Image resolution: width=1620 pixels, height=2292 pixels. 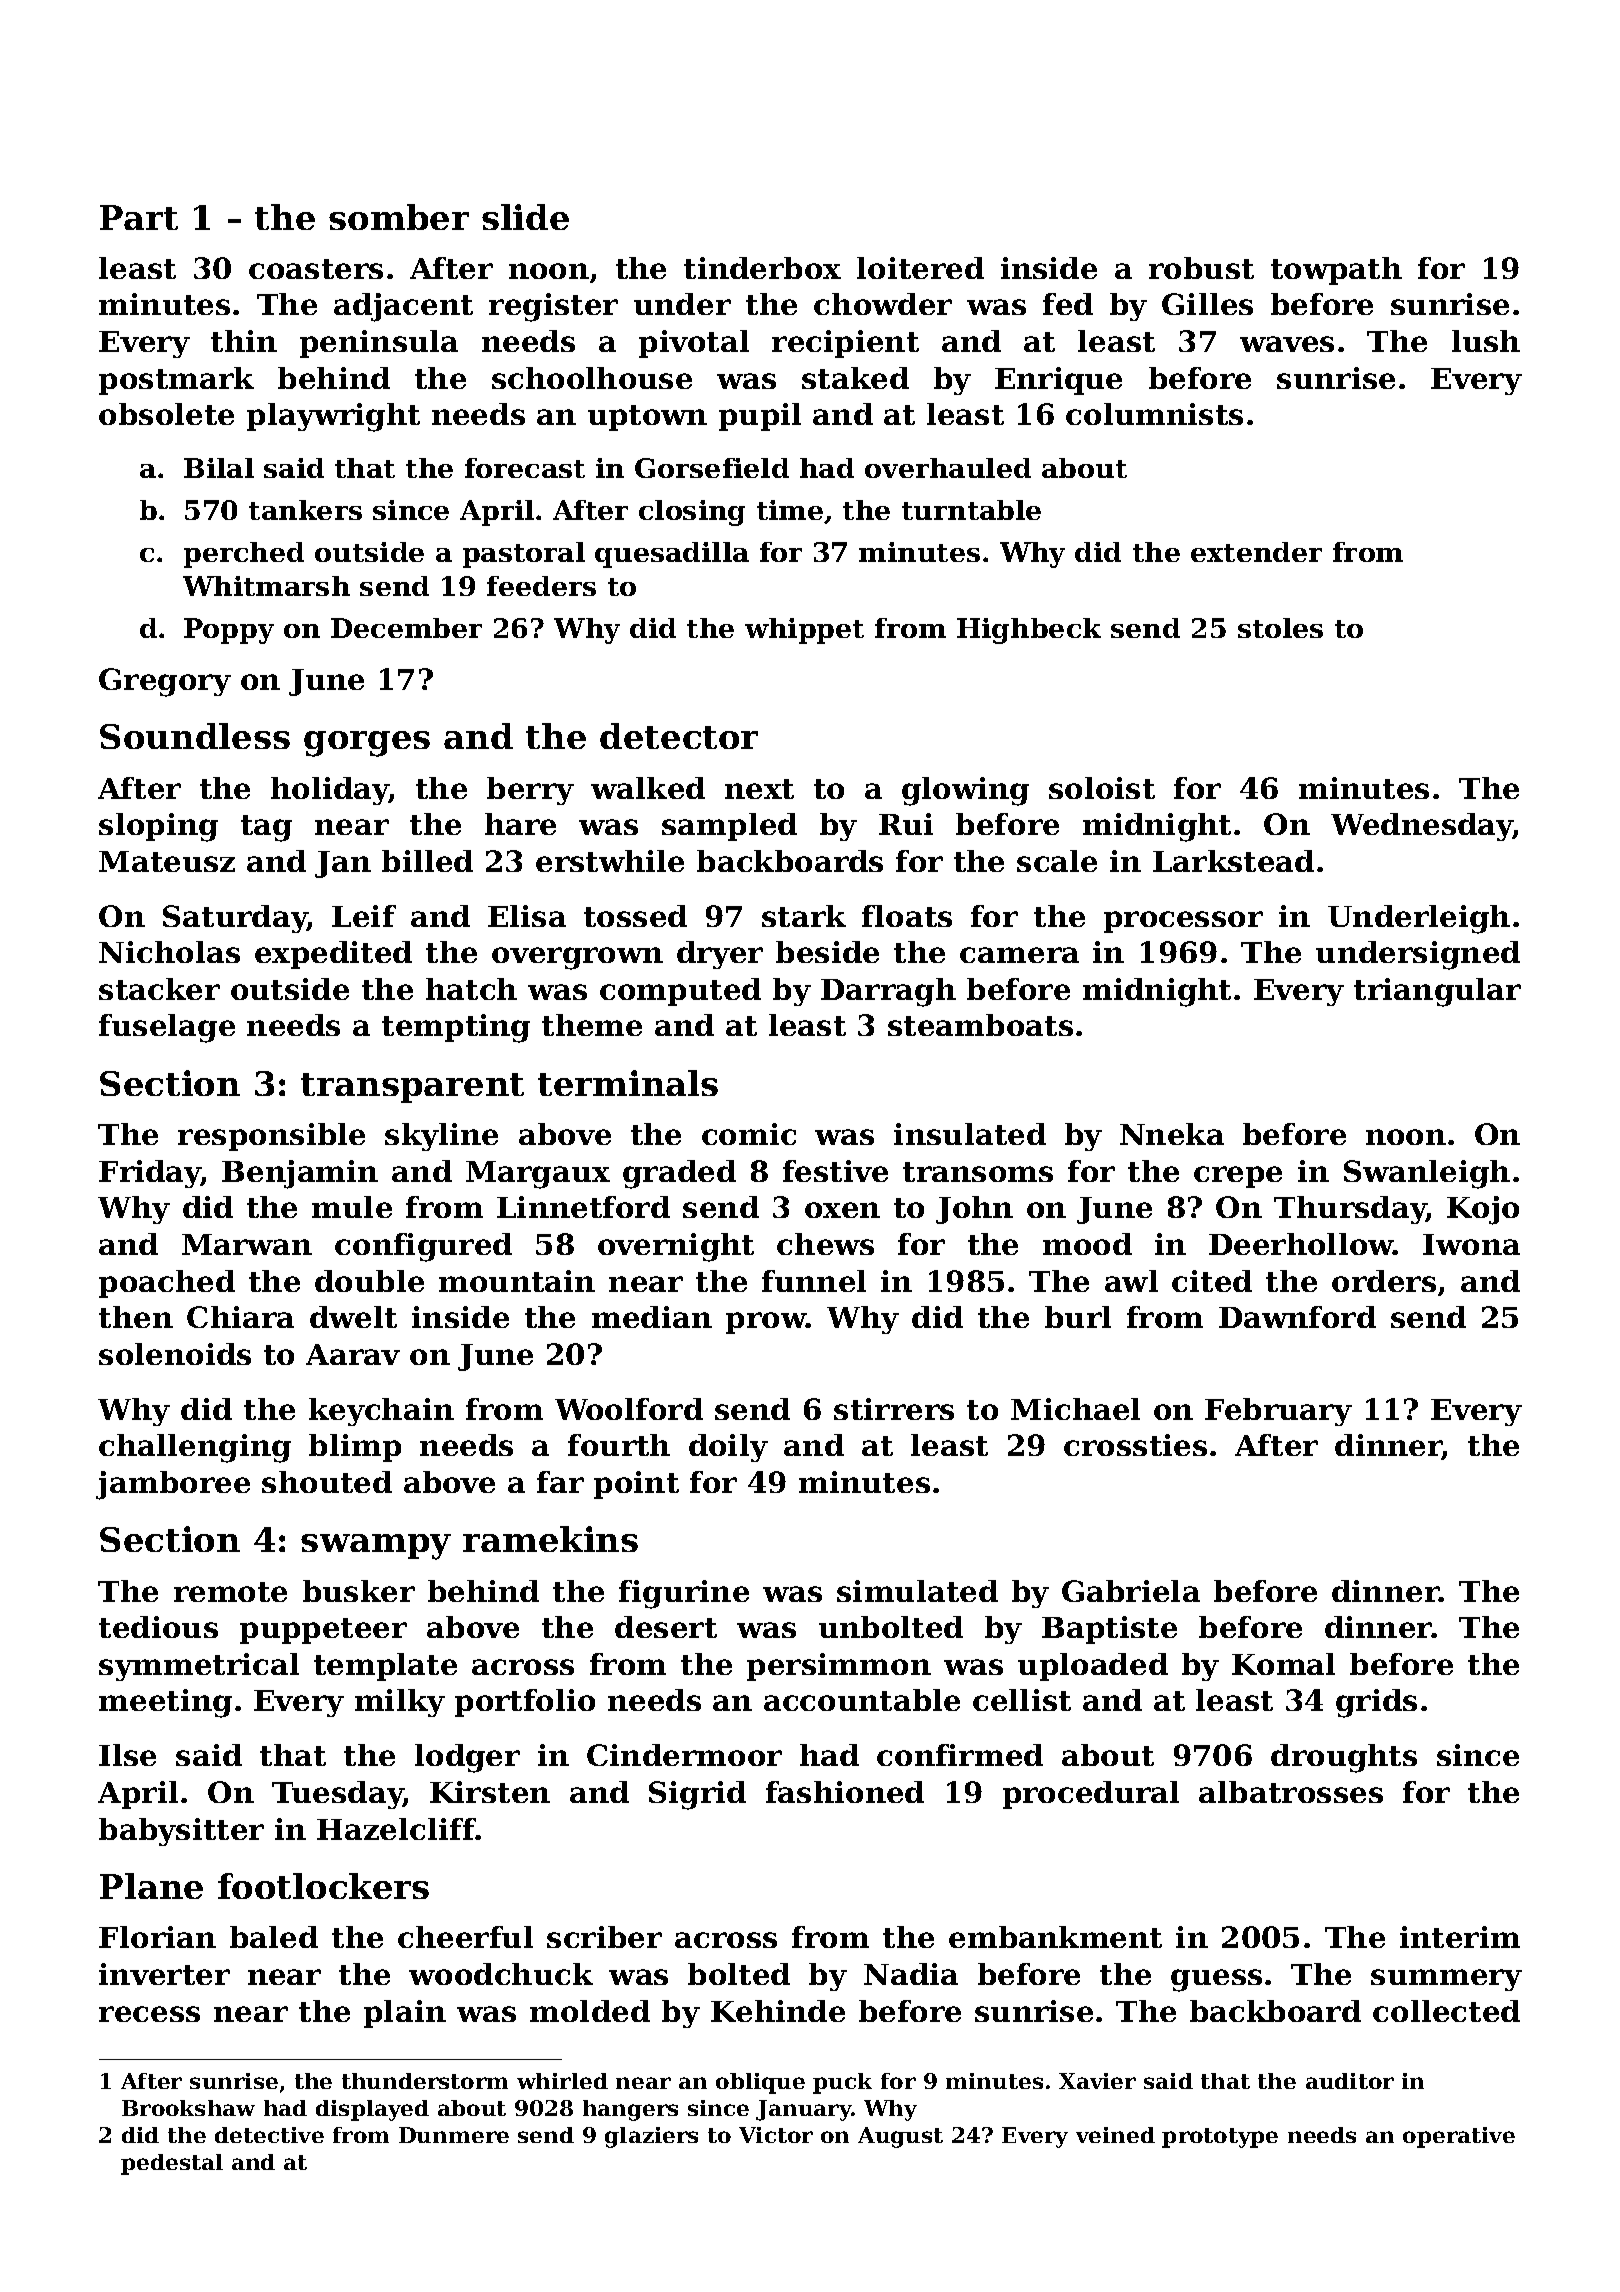 What do you see at coordinates (965, 791) in the document?
I see `glowing` at bounding box center [965, 791].
